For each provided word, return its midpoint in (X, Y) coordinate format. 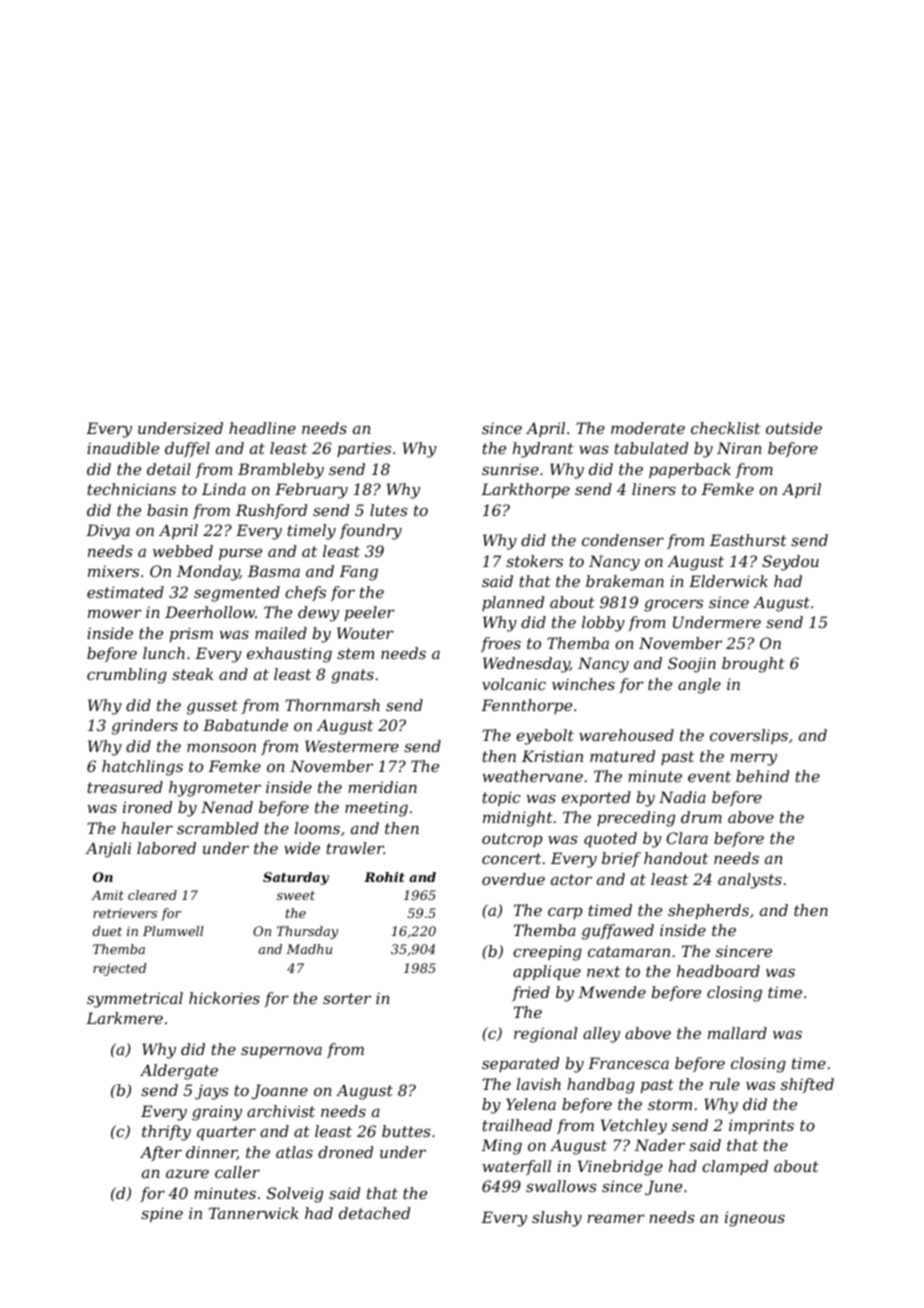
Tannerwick (254, 1213)
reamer (616, 1218)
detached (374, 1213)
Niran (739, 448)
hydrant (543, 450)
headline (262, 428)
